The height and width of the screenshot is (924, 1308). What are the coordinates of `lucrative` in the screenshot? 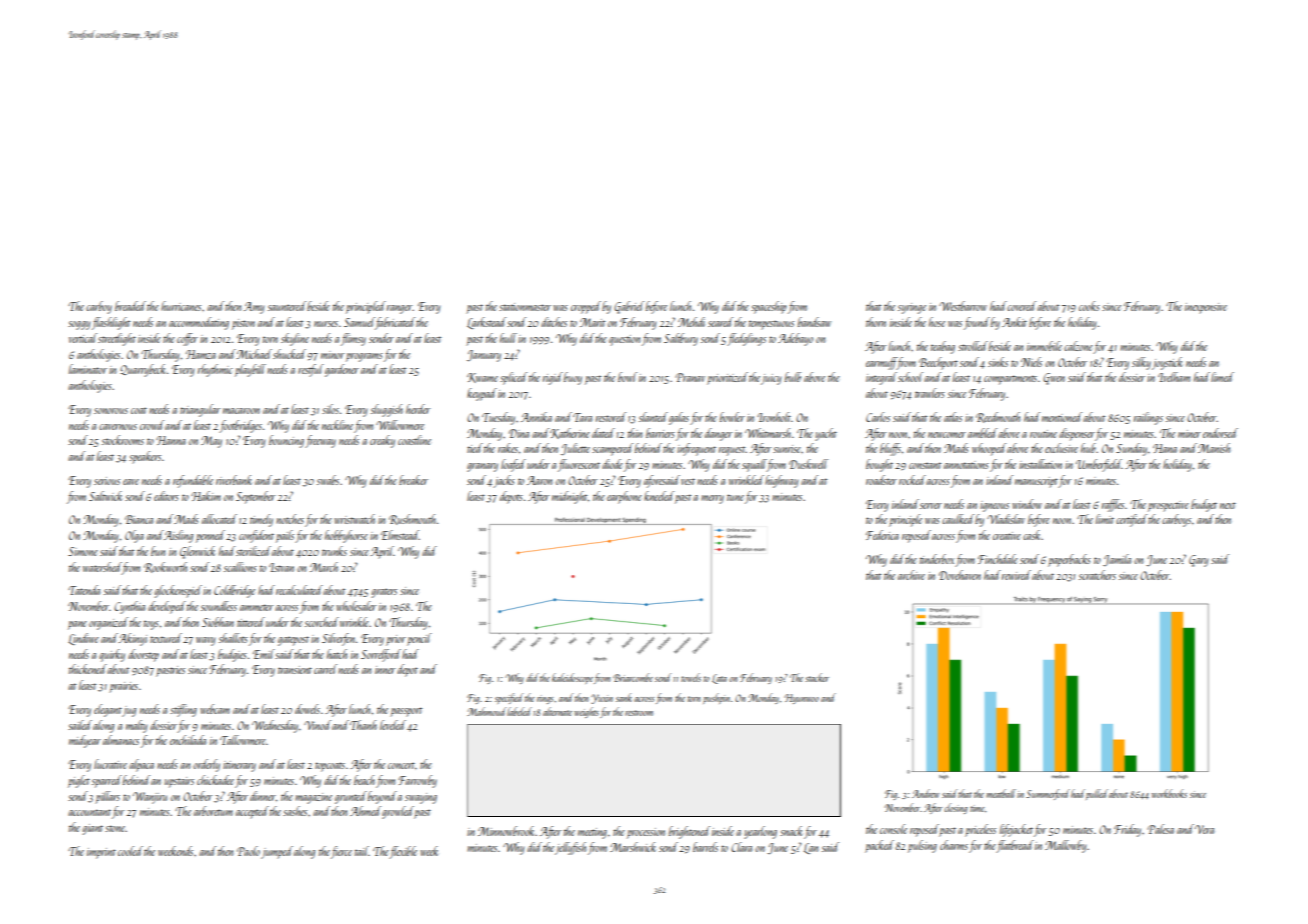 It's located at (110, 764).
